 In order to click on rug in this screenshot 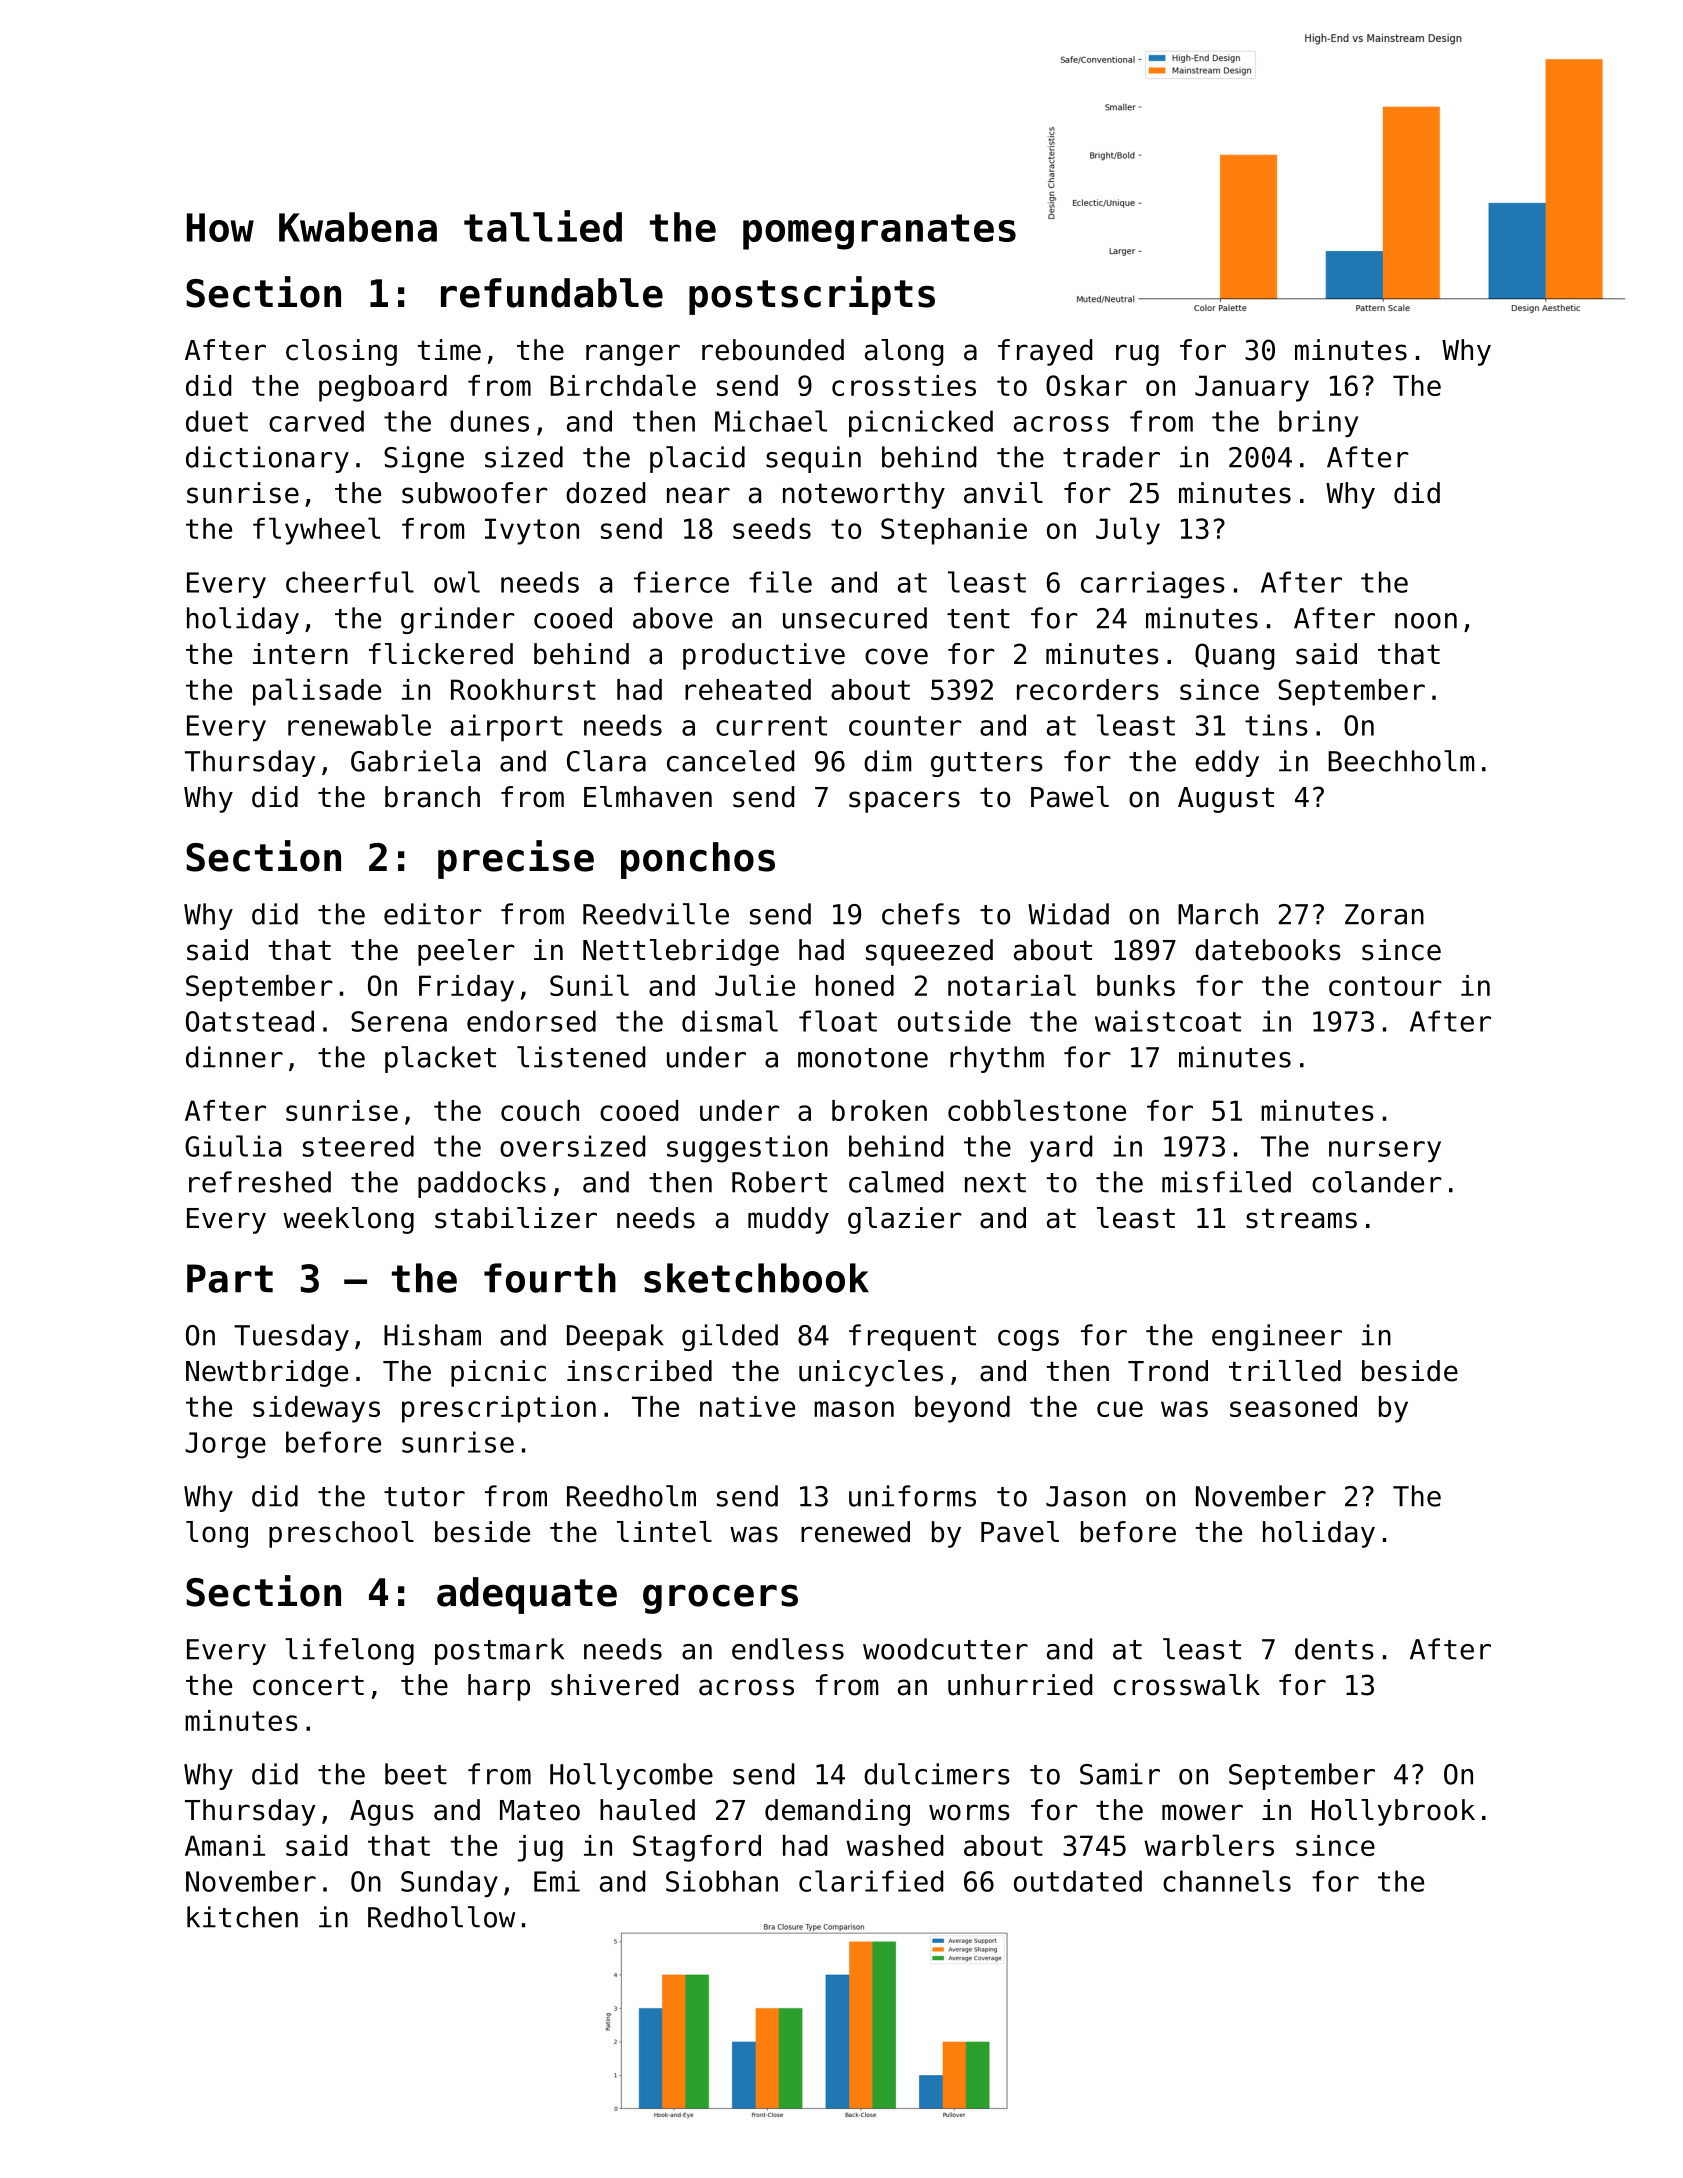, I will do `click(1137, 355)`.
